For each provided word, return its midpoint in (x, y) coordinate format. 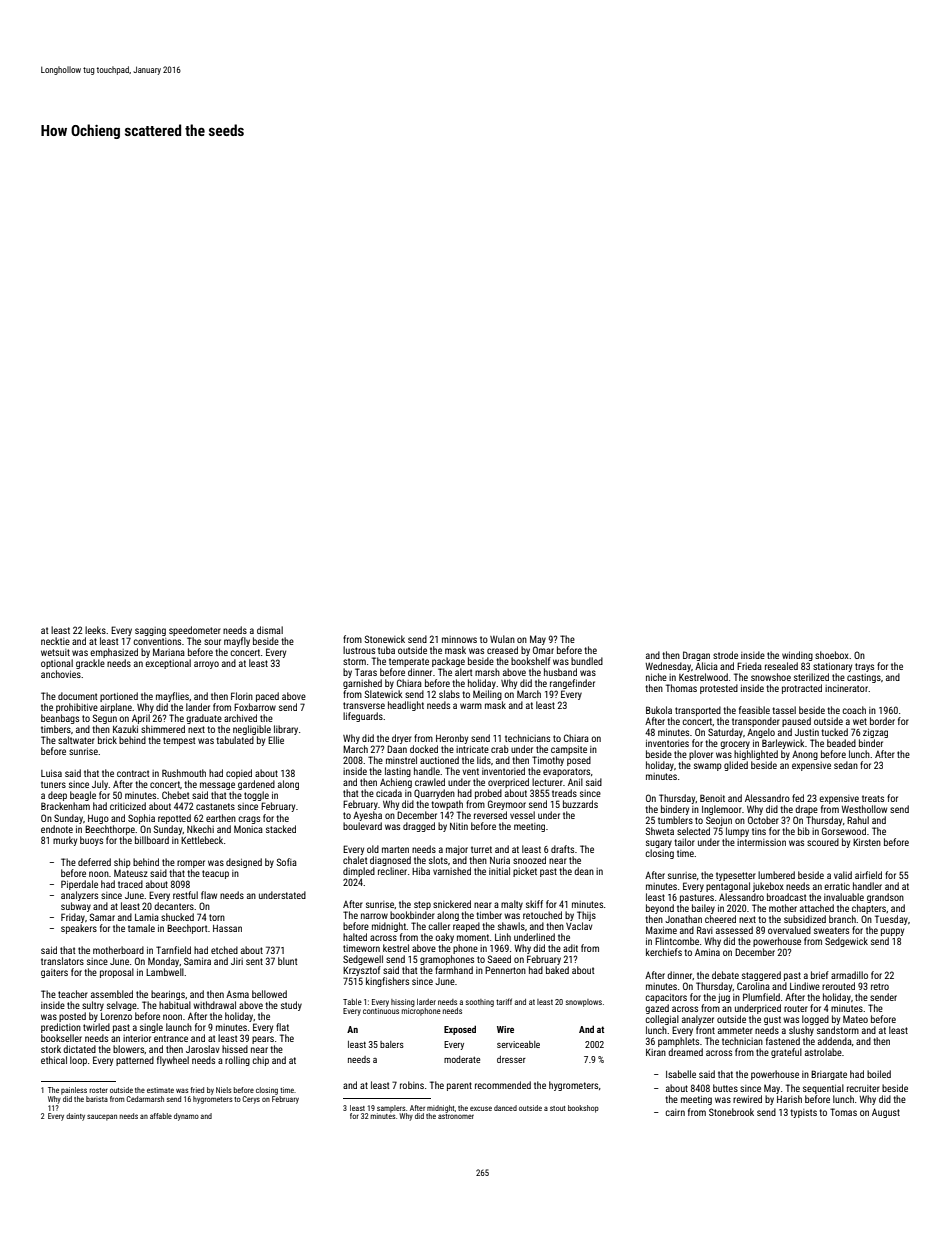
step (422, 905)
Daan (397, 749)
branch (842, 919)
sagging (150, 631)
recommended (503, 1085)
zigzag (875, 733)
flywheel (173, 1061)
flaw (209, 895)
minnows (459, 639)
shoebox (832, 655)
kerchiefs (664, 952)
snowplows (584, 1003)
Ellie (276, 740)
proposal (117, 973)
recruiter (863, 1088)
